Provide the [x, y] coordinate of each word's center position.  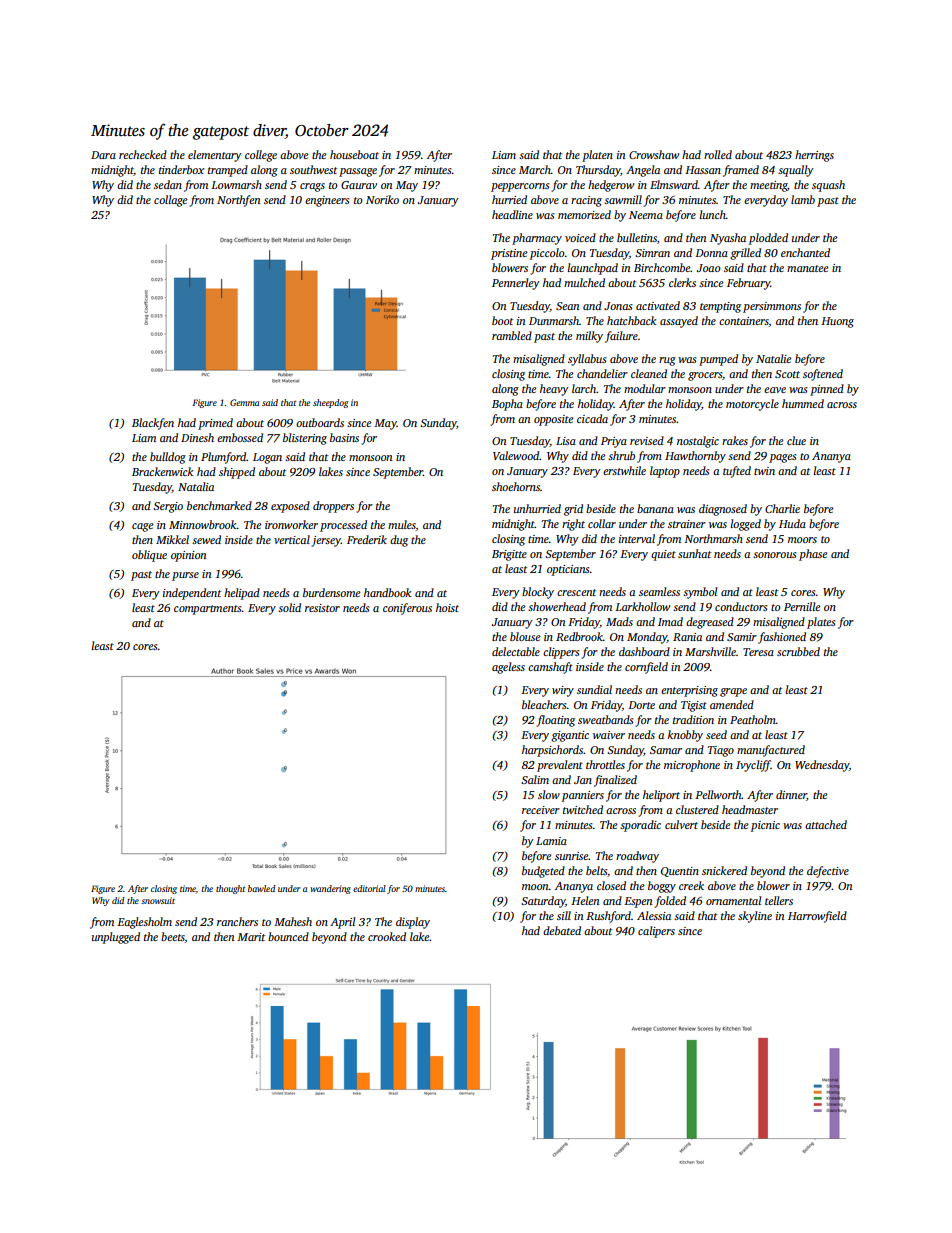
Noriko [382, 199]
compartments [208, 610]
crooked [387, 936]
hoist [447, 607]
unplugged [116, 938]
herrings [814, 156]
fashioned [782, 638]
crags [312, 187]
